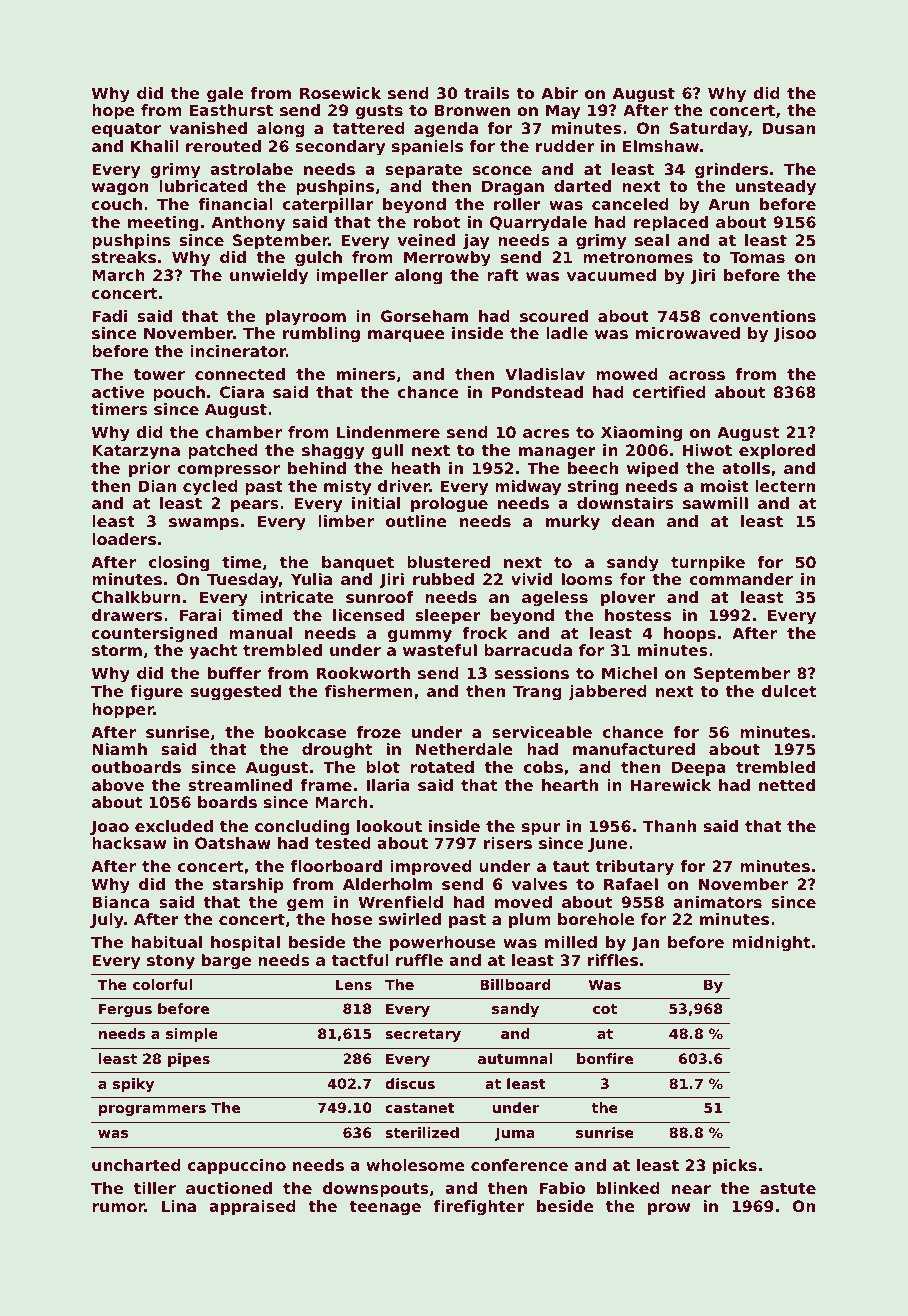 This document has height=1316, width=908. I want to click on stony, so click(171, 962).
